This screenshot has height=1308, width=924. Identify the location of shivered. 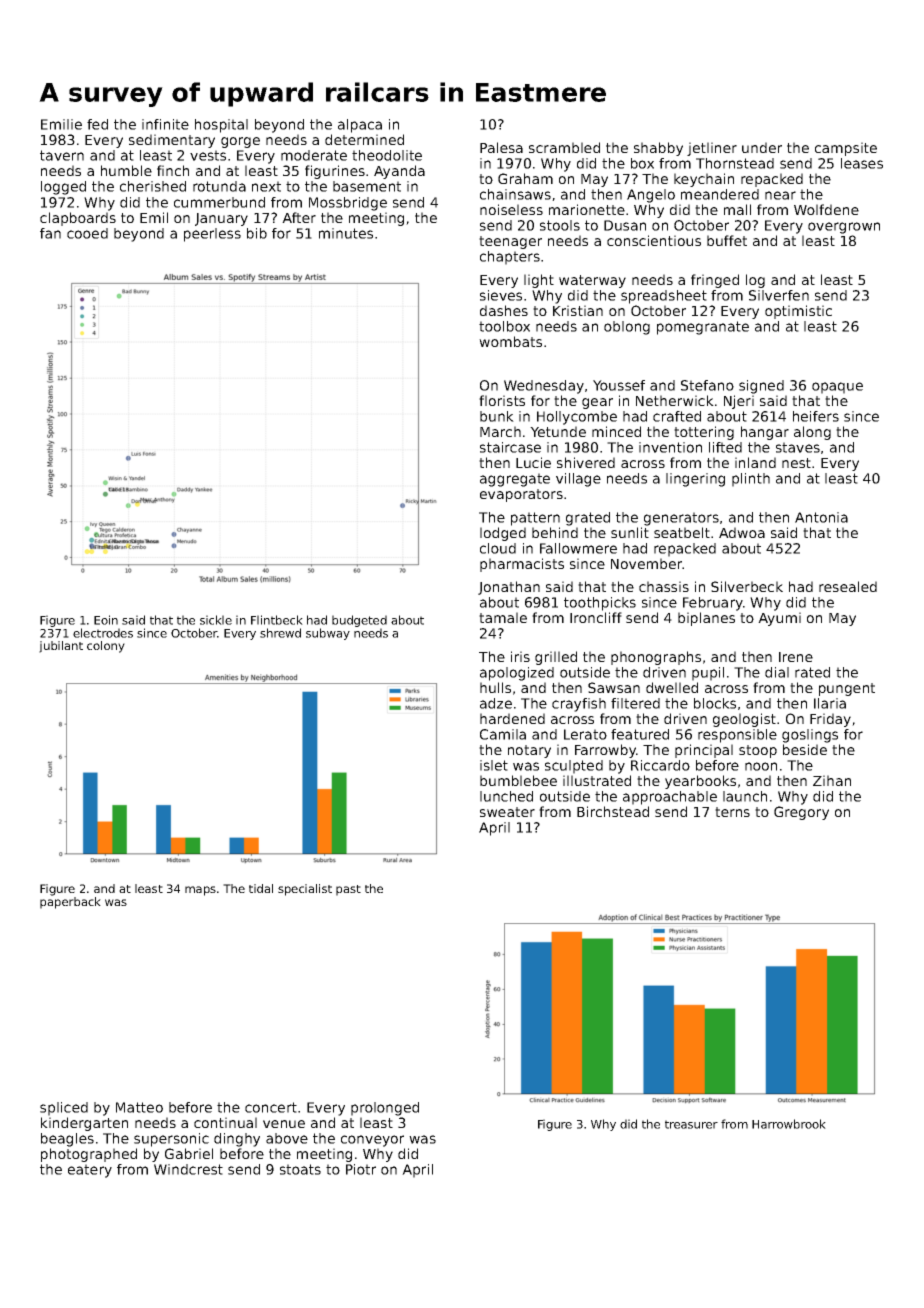
(586, 462).
